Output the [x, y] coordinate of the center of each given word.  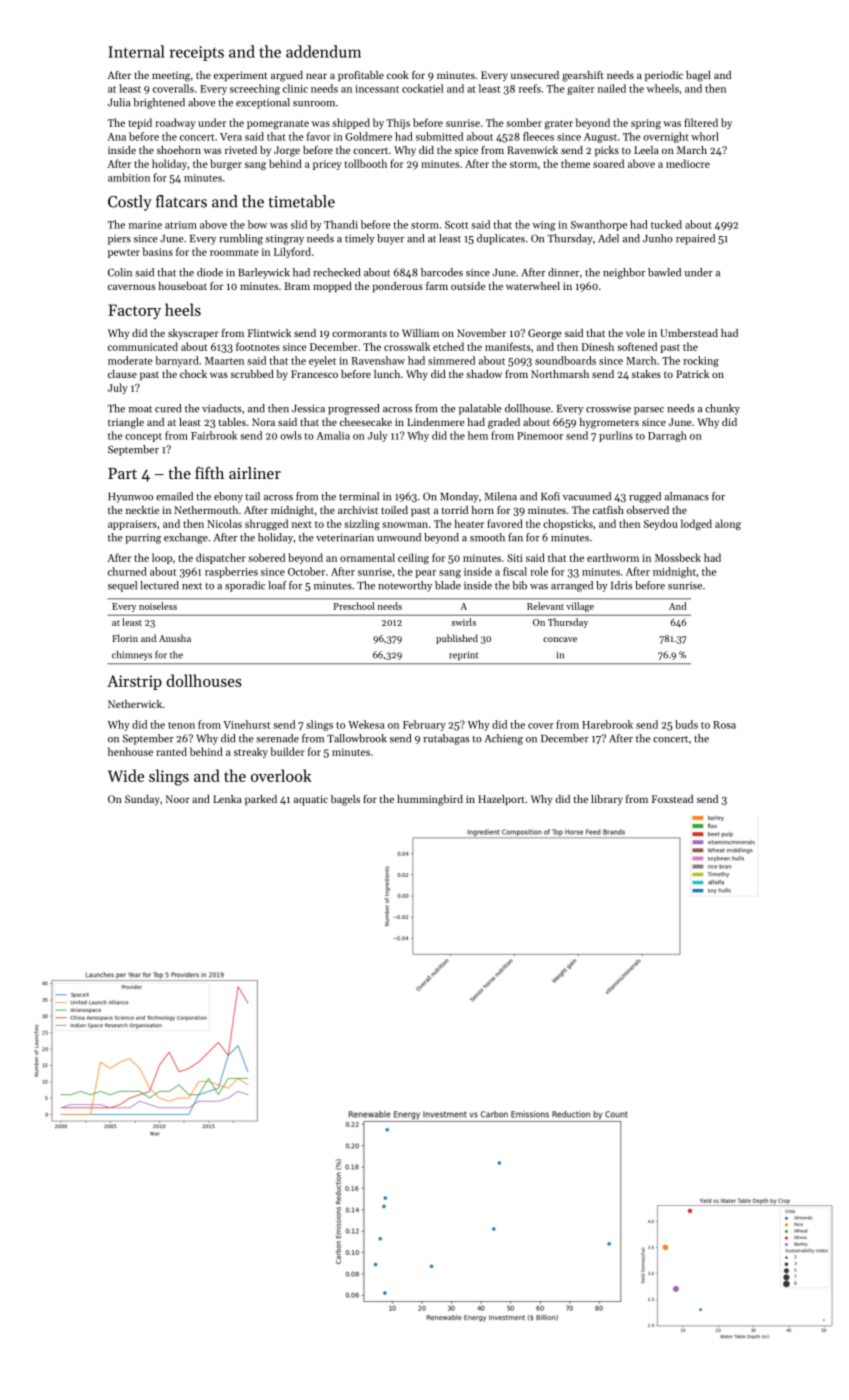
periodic [664, 76]
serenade [277, 738]
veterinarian [345, 538]
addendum [323, 51]
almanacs [687, 496]
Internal [136, 51]
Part [122, 473]
